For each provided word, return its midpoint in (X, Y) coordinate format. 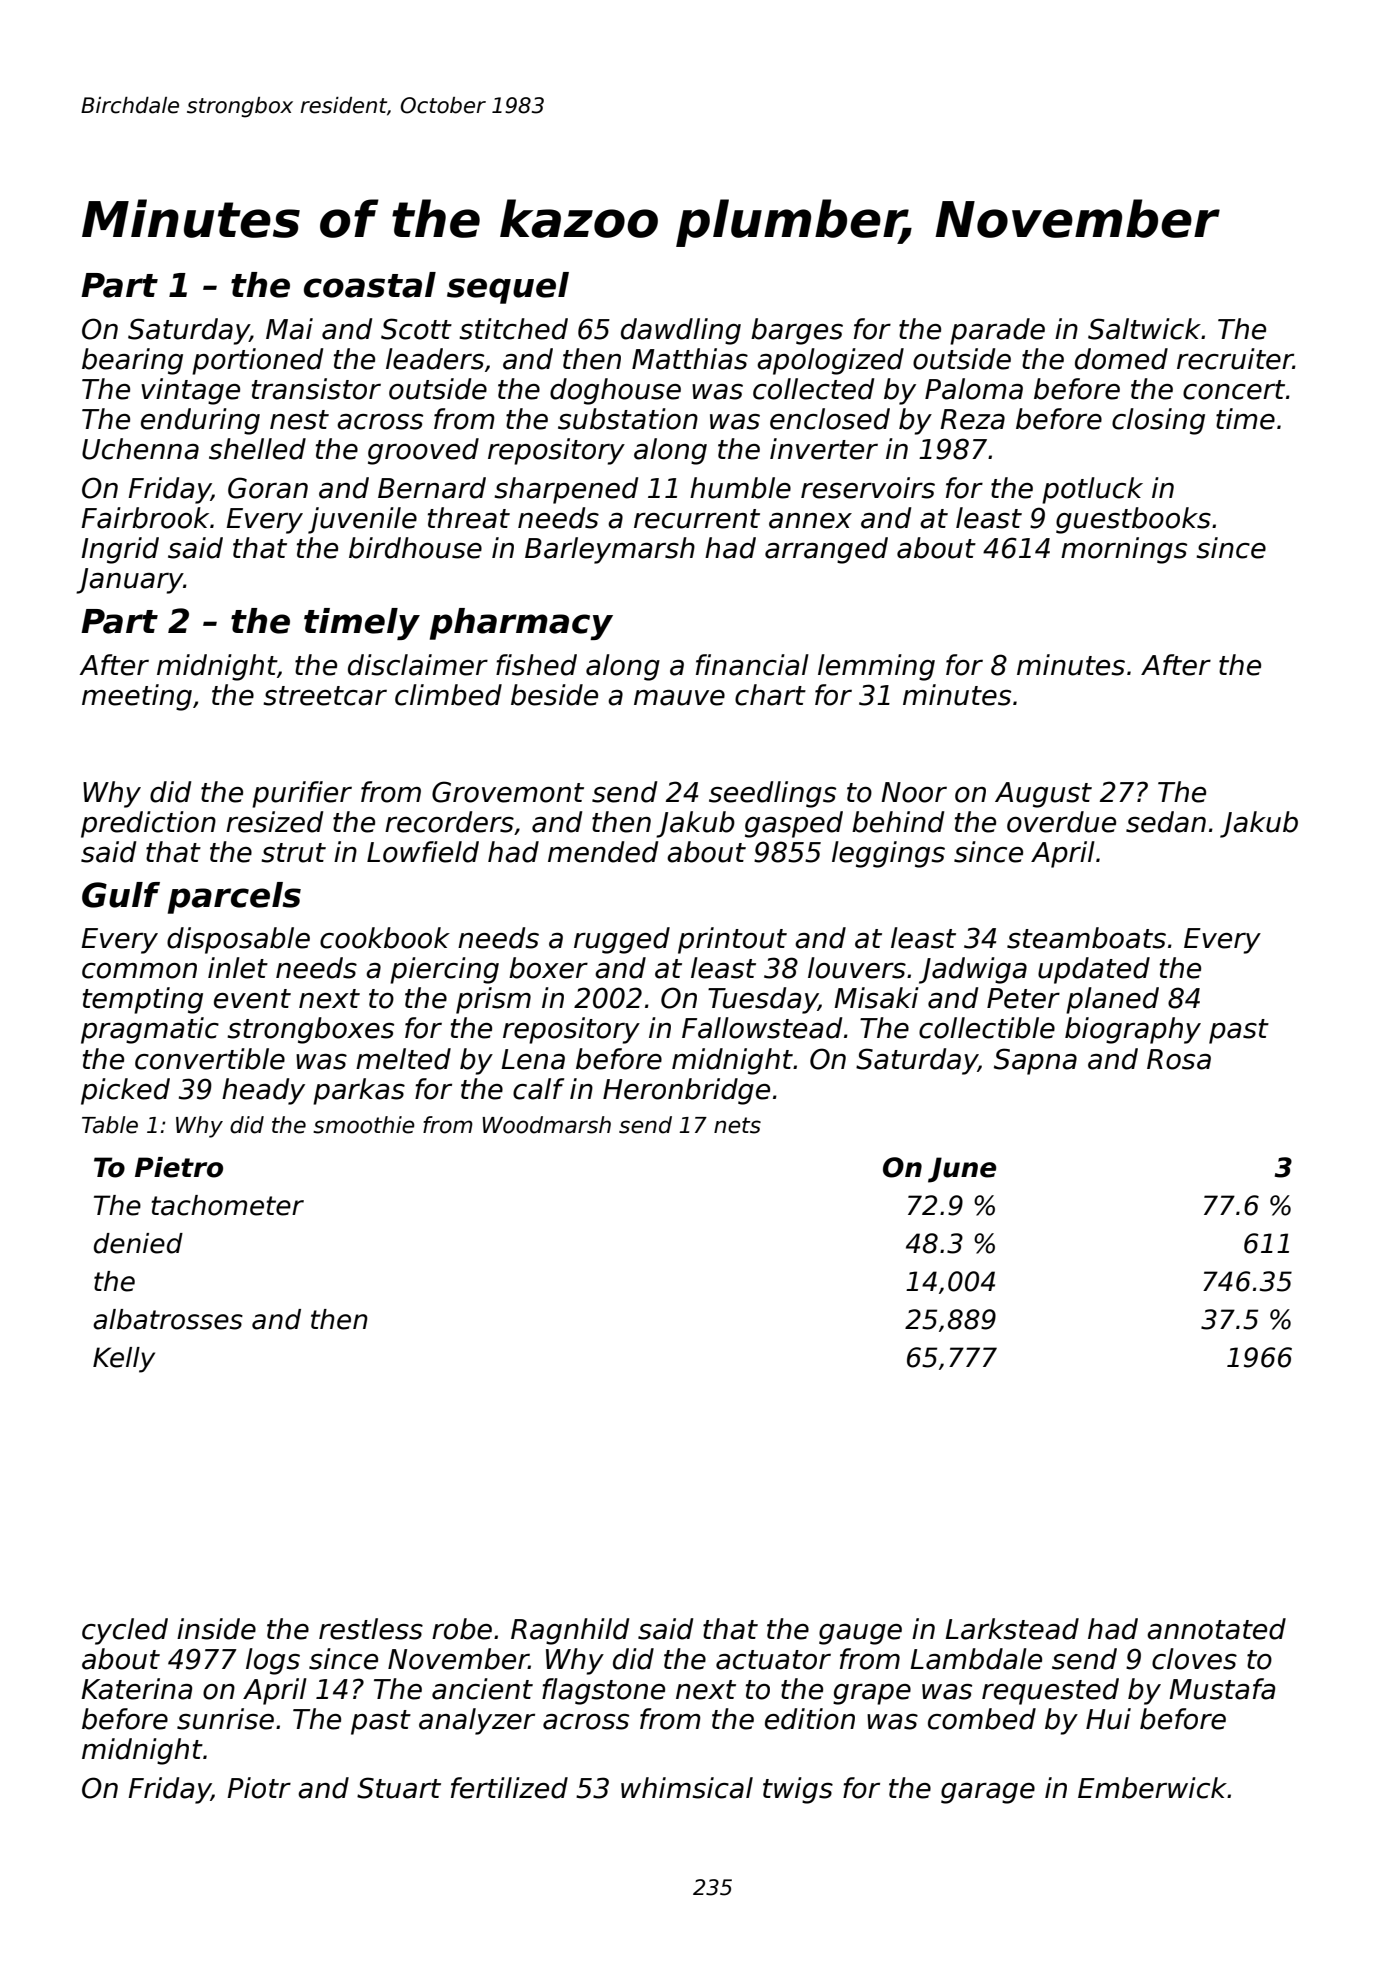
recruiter (1235, 359)
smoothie (364, 1125)
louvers (857, 968)
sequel (508, 288)
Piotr (259, 1788)
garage (988, 1793)
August (1043, 795)
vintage (190, 391)
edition (810, 1719)
